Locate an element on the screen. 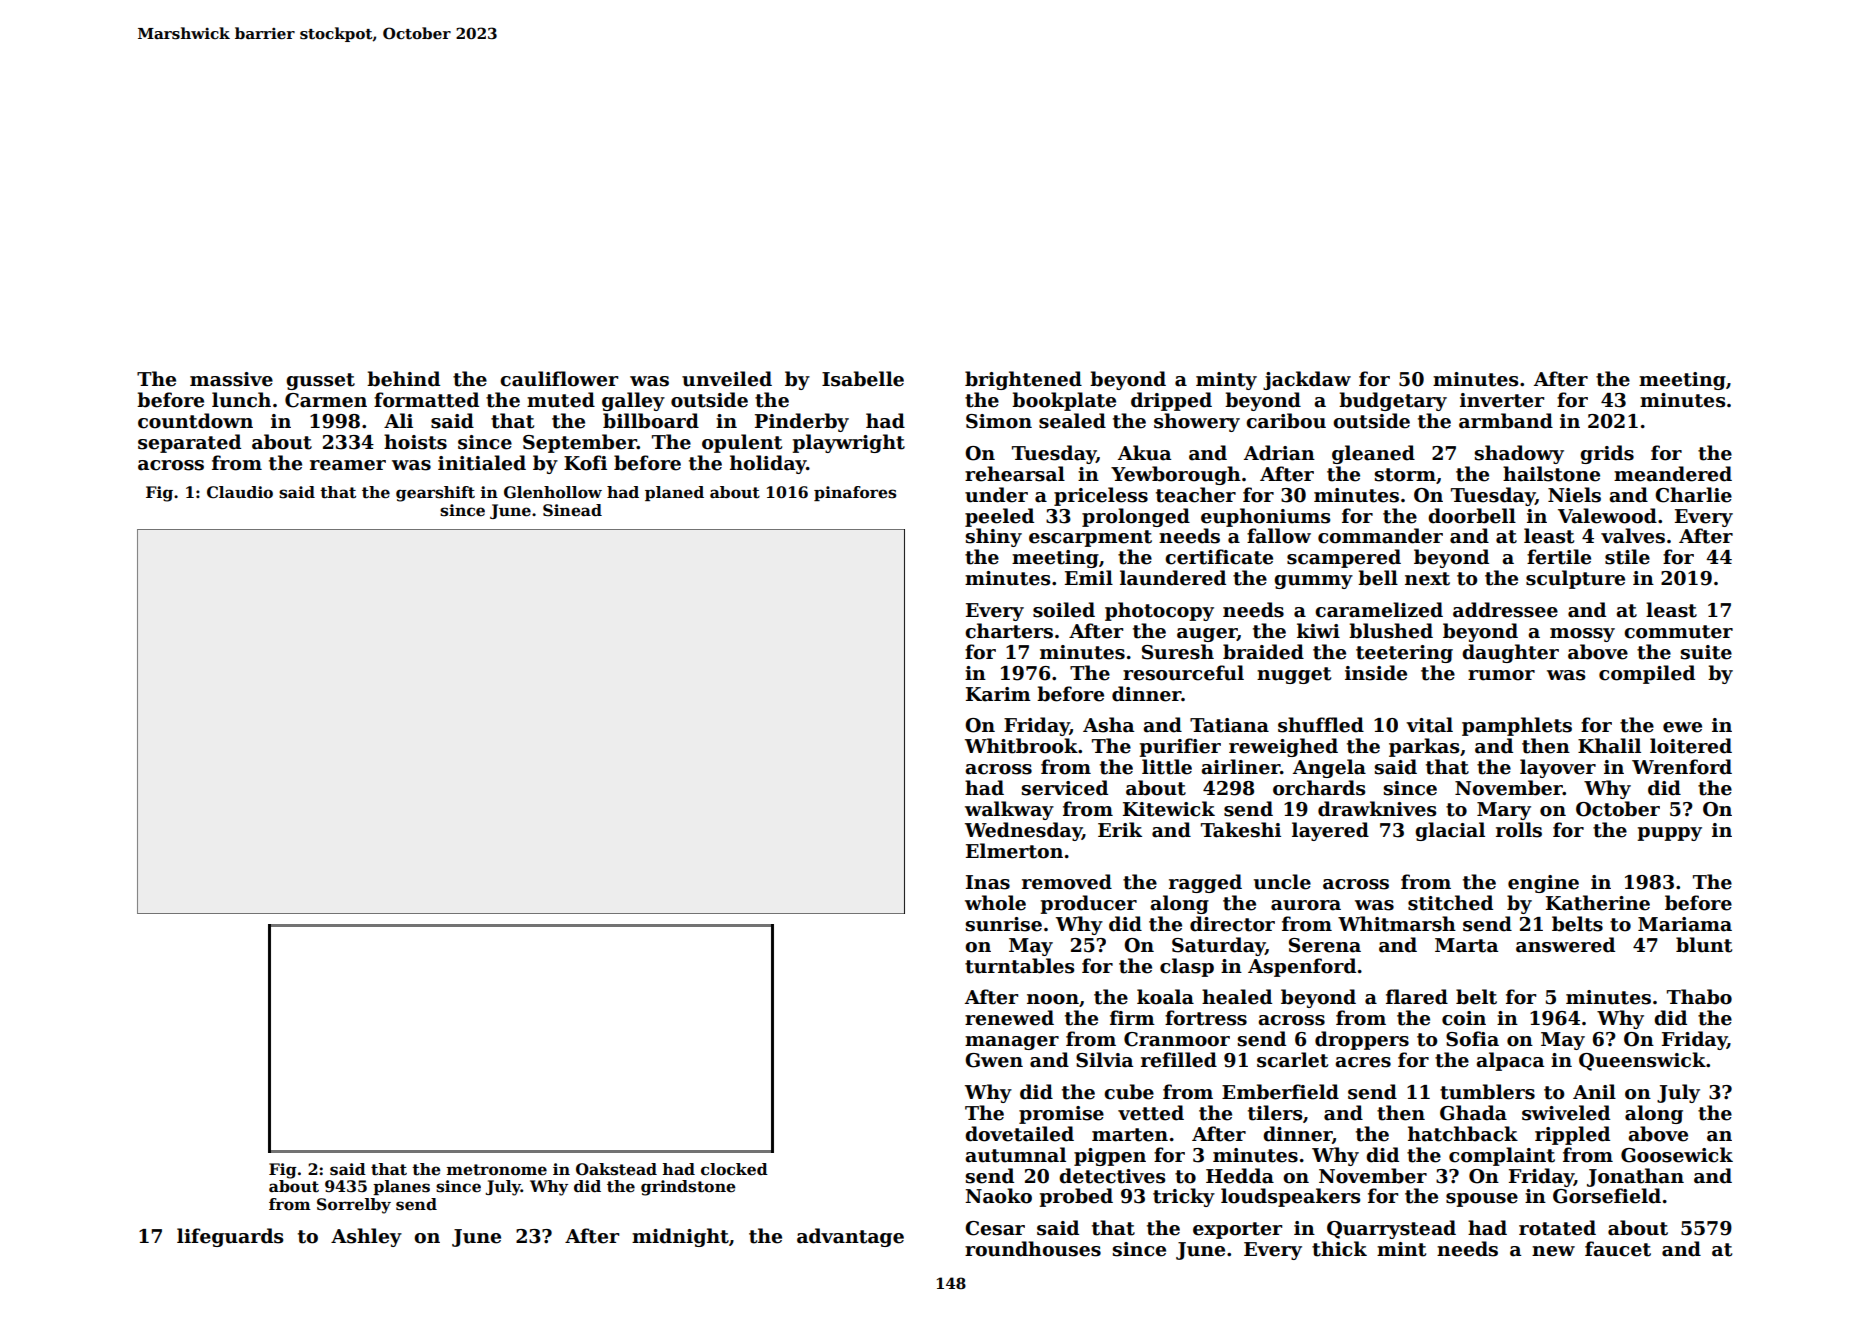  jackdaw is located at coordinates (1307, 380).
